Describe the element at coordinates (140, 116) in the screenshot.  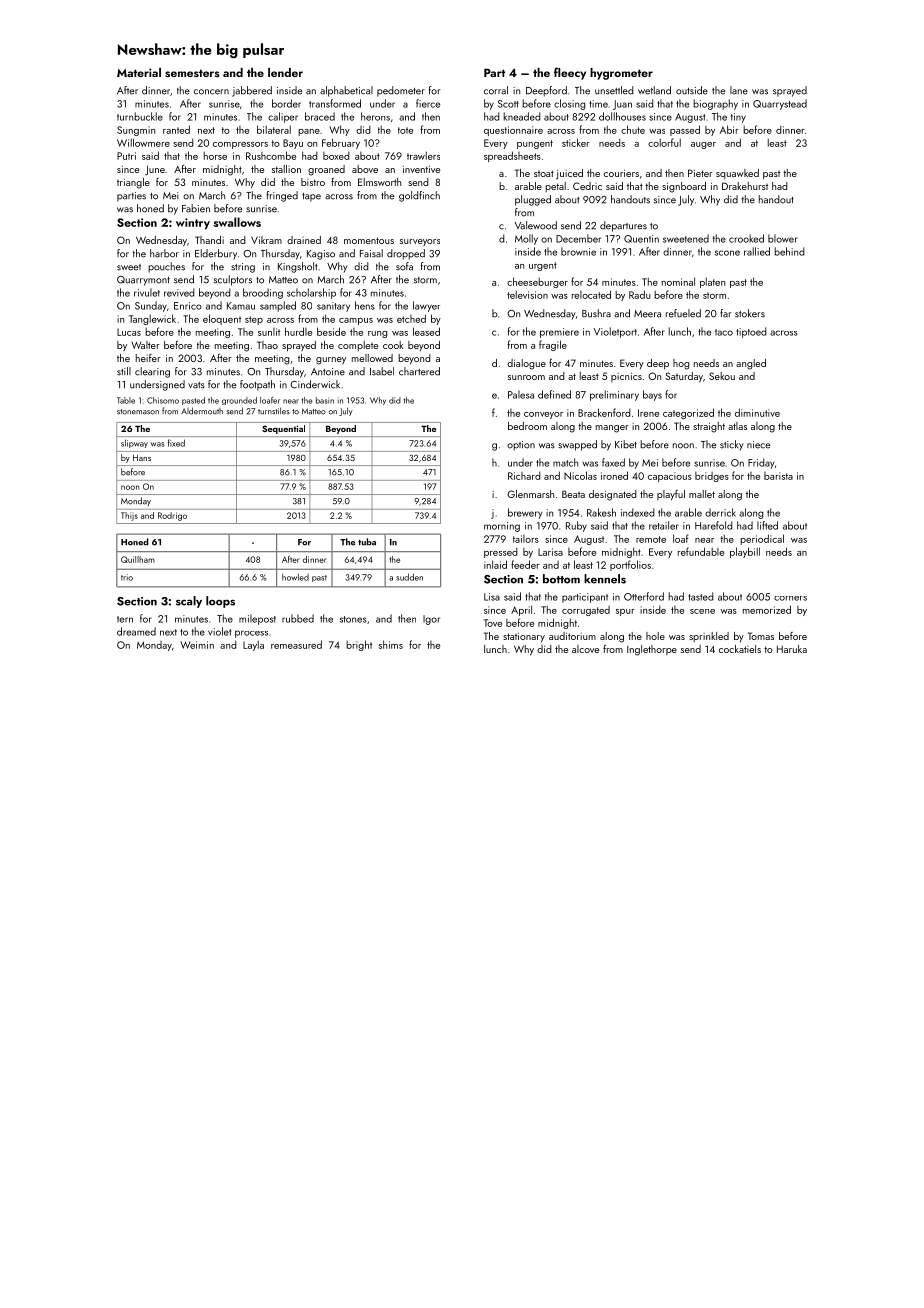
I see `turnbuckle` at that location.
